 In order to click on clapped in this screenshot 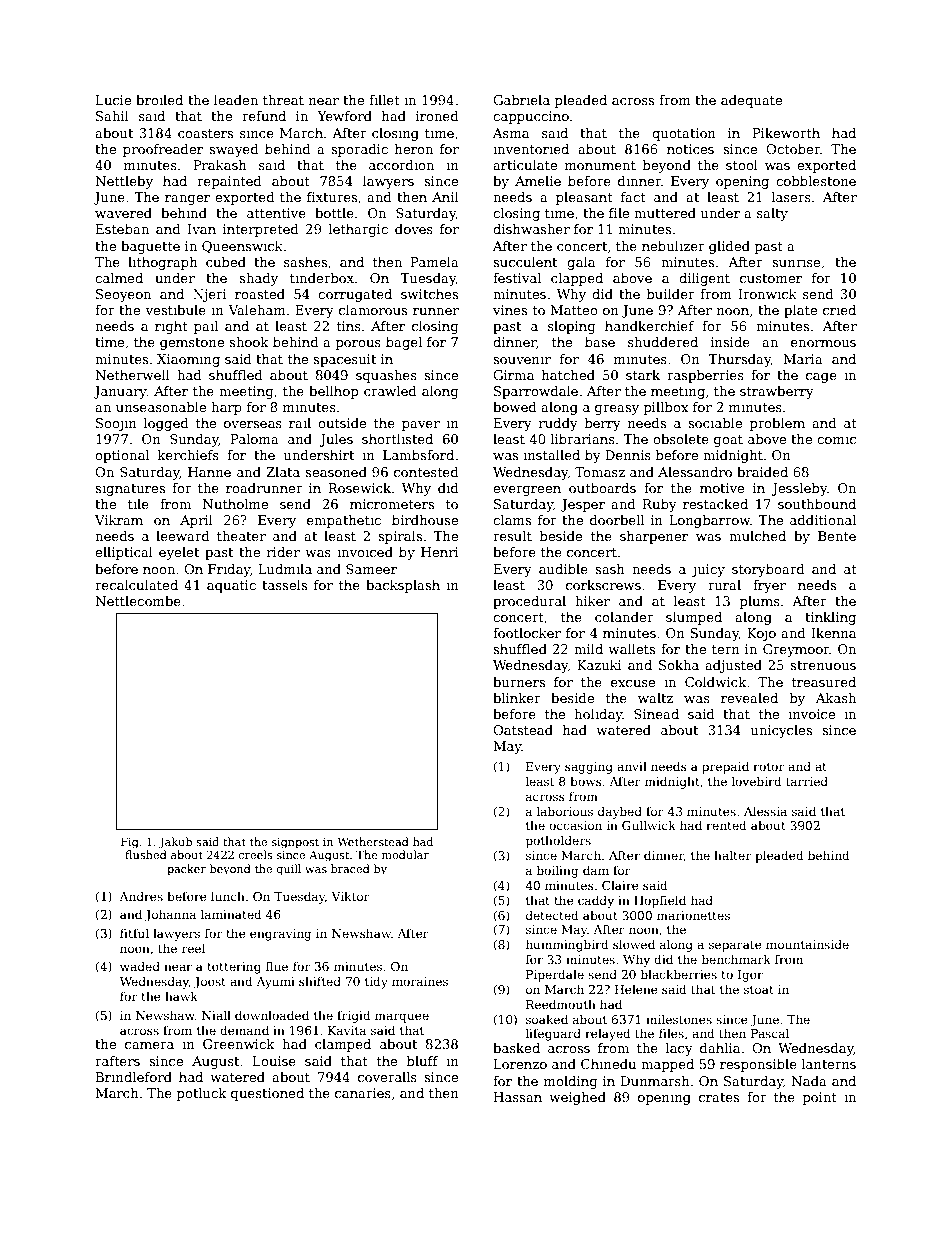, I will do `click(577, 279)`.
